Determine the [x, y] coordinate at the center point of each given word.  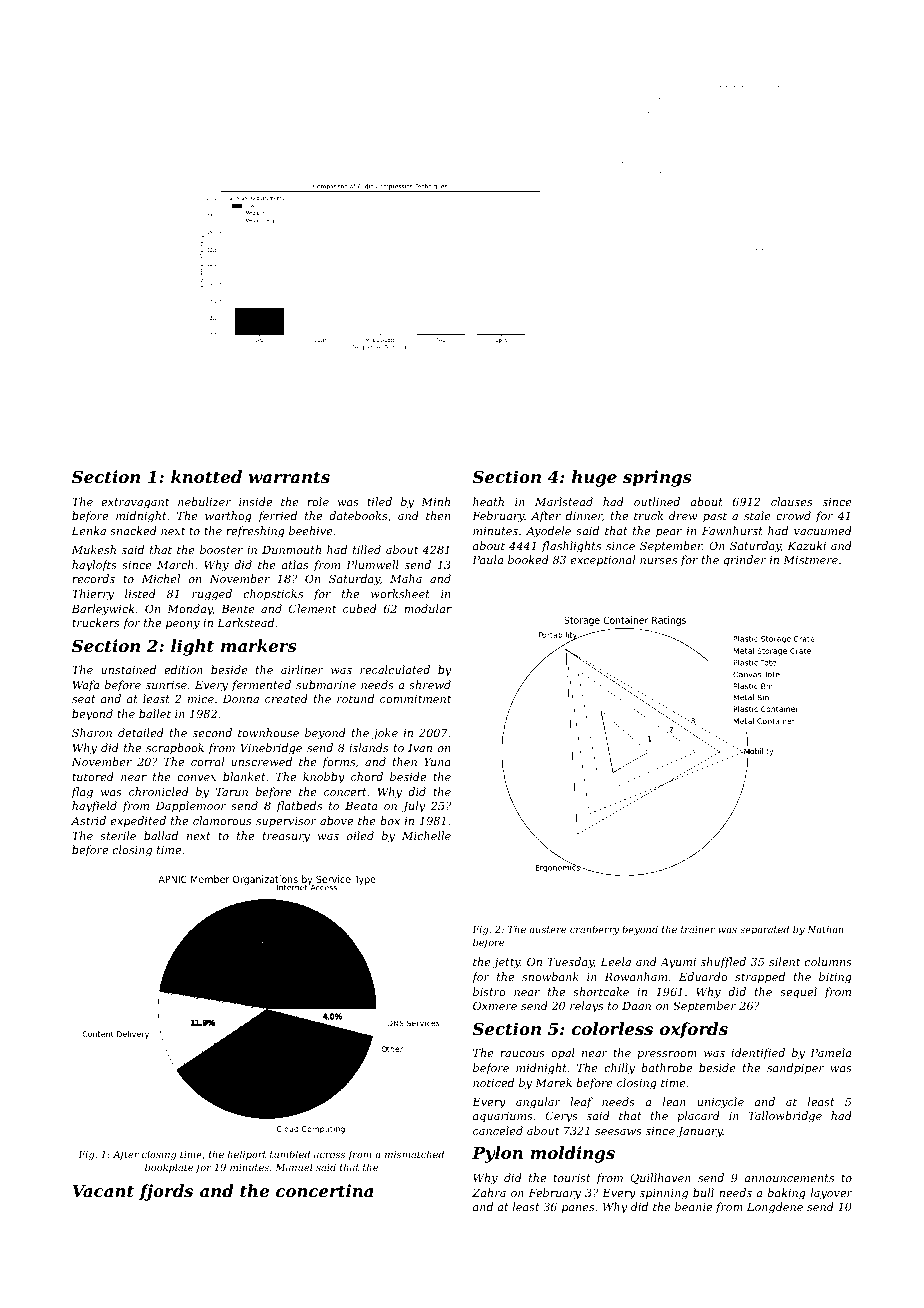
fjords [166, 1192]
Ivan [420, 748]
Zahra [489, 1192]
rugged [212, 595]
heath [488, 501]
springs [657, 478]
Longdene [775, 1208]
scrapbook [175, 749]
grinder [744, 561]
